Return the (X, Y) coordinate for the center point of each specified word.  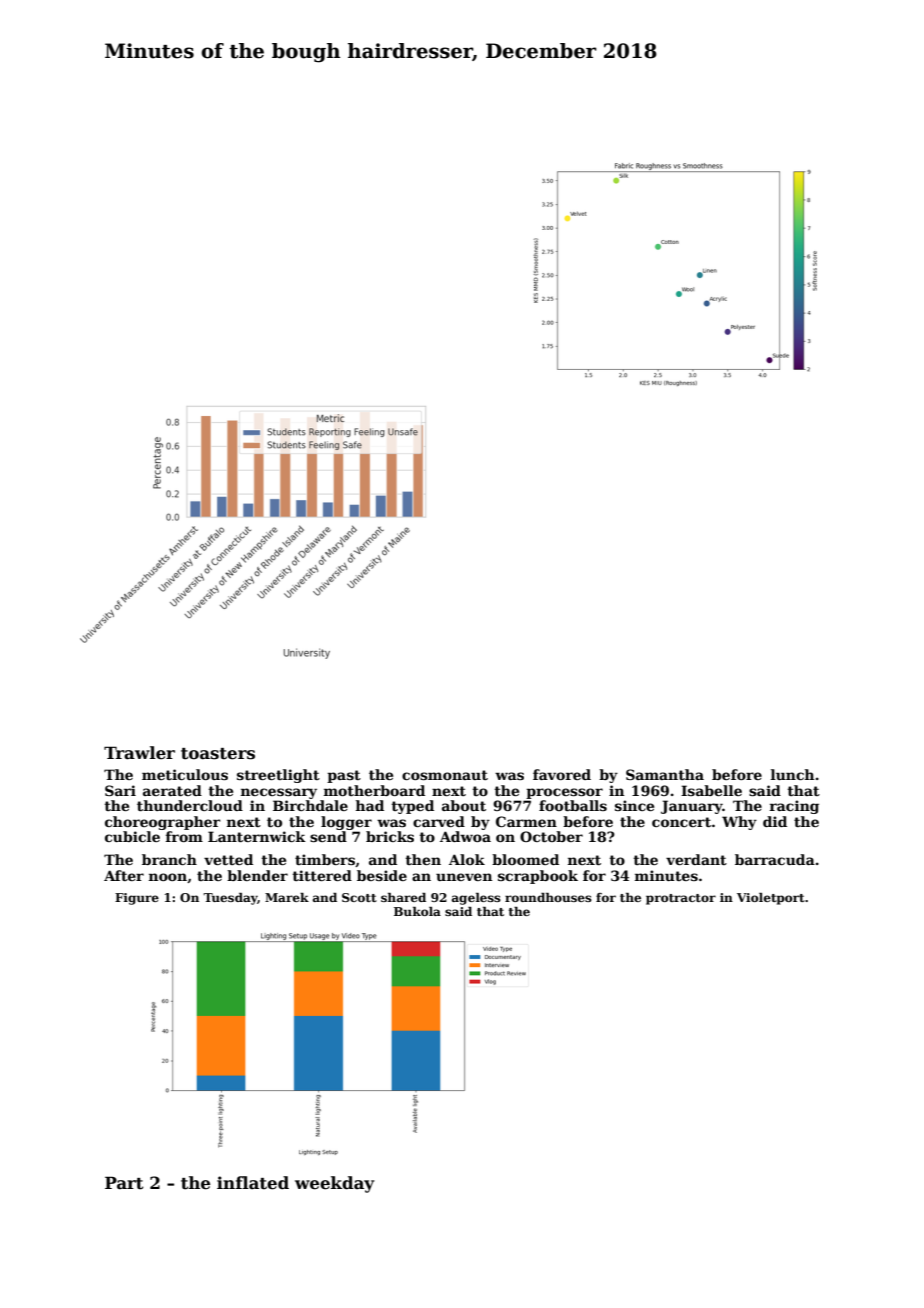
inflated (253, 1183)
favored (562, 774)
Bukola (417, 911)
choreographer (163, 823)
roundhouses (548, 897)
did (775, 821)
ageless (476, 899)
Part (124, 1183)
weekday (335, 1184)
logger (346, 823)
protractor (681, 899)
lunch (792, 774)
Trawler (139, 753)
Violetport (771, 899)
